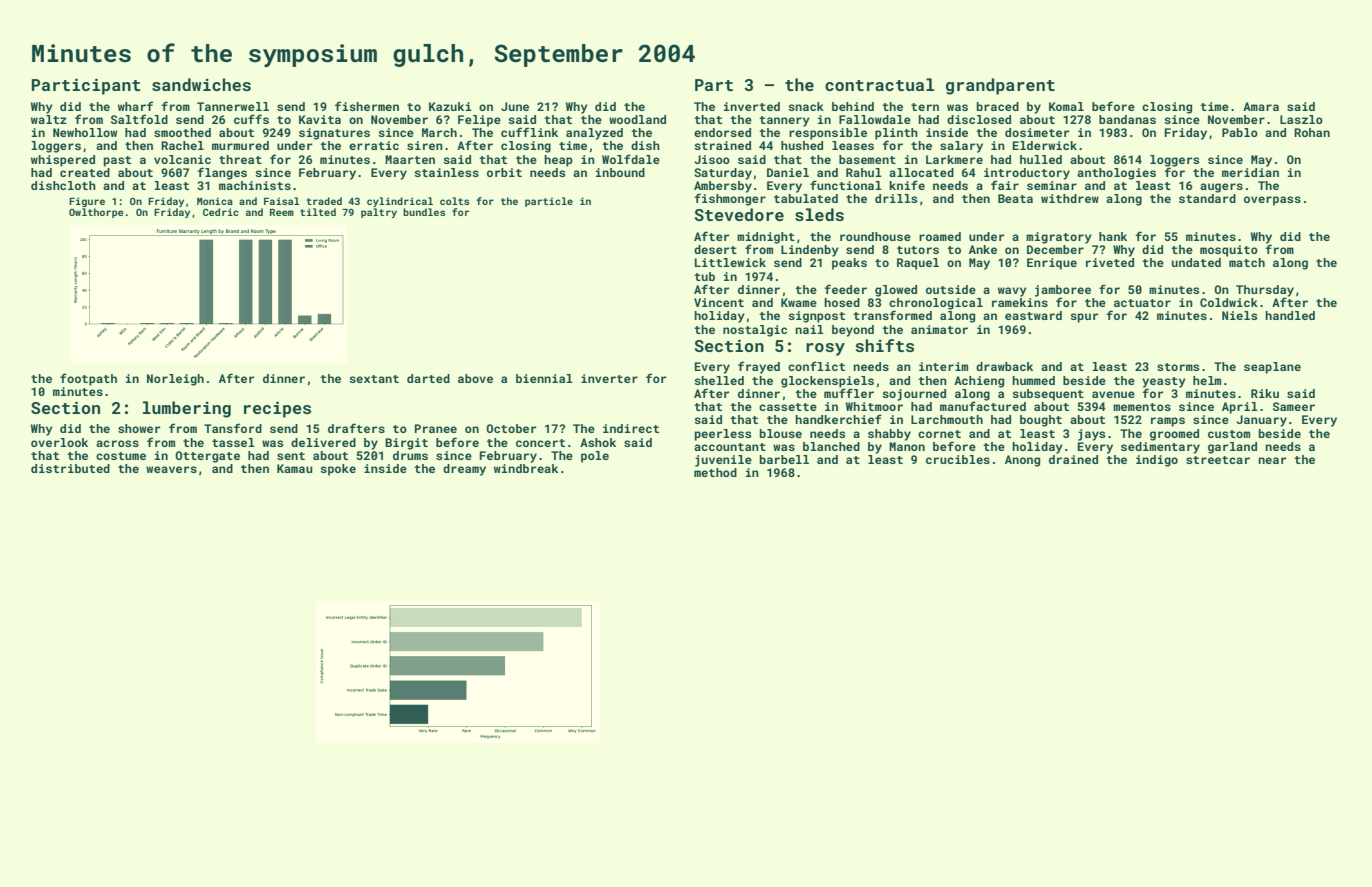  Describe the element at coordinates (719, 302) in the screenshot. I see `Vincent` at that location.
